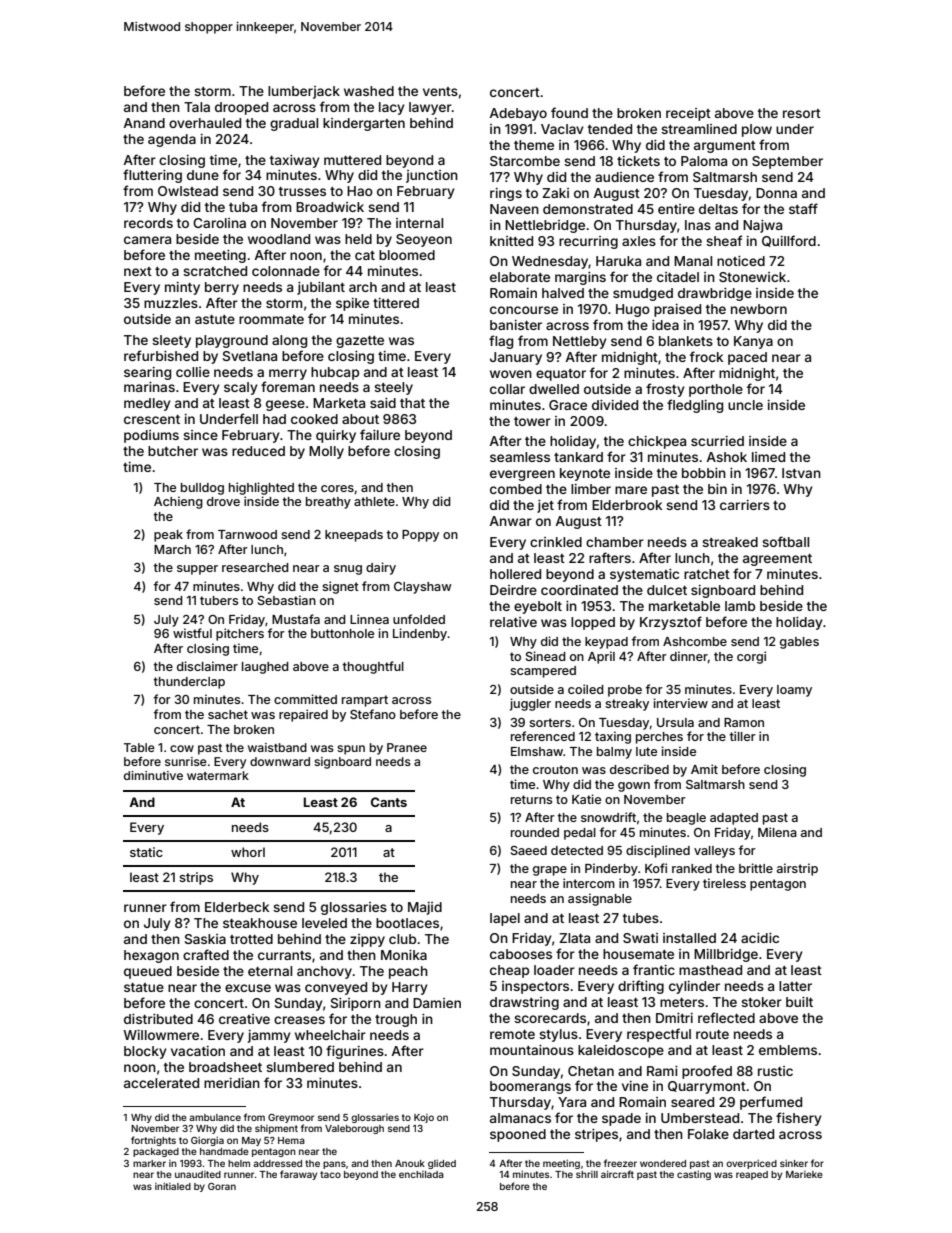 The height and width of the screenshot is (1233, 952). What do you see at coordinates (714, 852) in the screenshot?
I see `valleys` at bounding box center [714, 852].
